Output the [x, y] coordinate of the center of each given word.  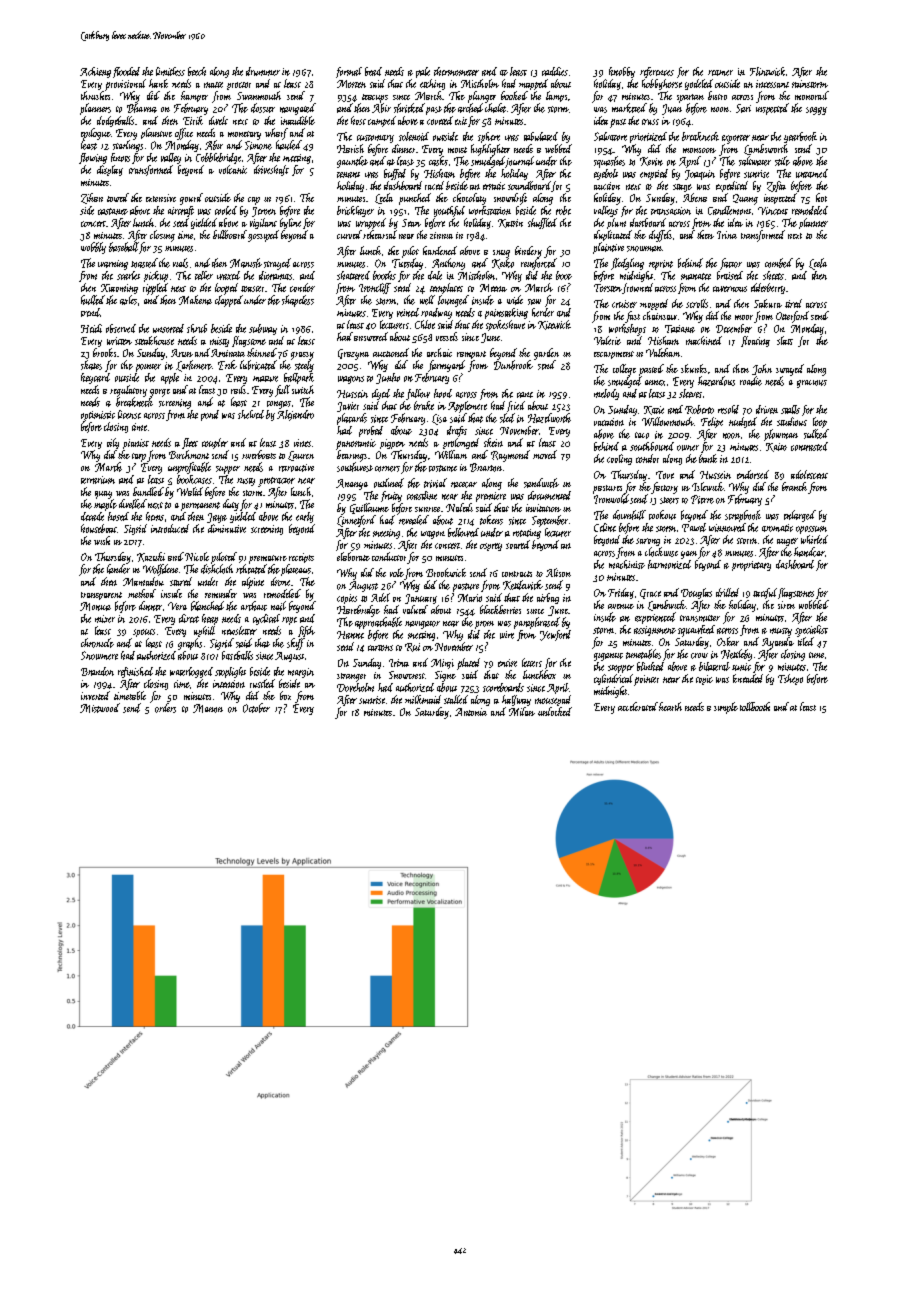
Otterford [792, 317]
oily [113, 443]
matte [213, 85]
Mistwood [100, 708]
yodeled [699, 84]
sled [507, 418]
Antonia [471, 712]
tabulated [541, 136]
